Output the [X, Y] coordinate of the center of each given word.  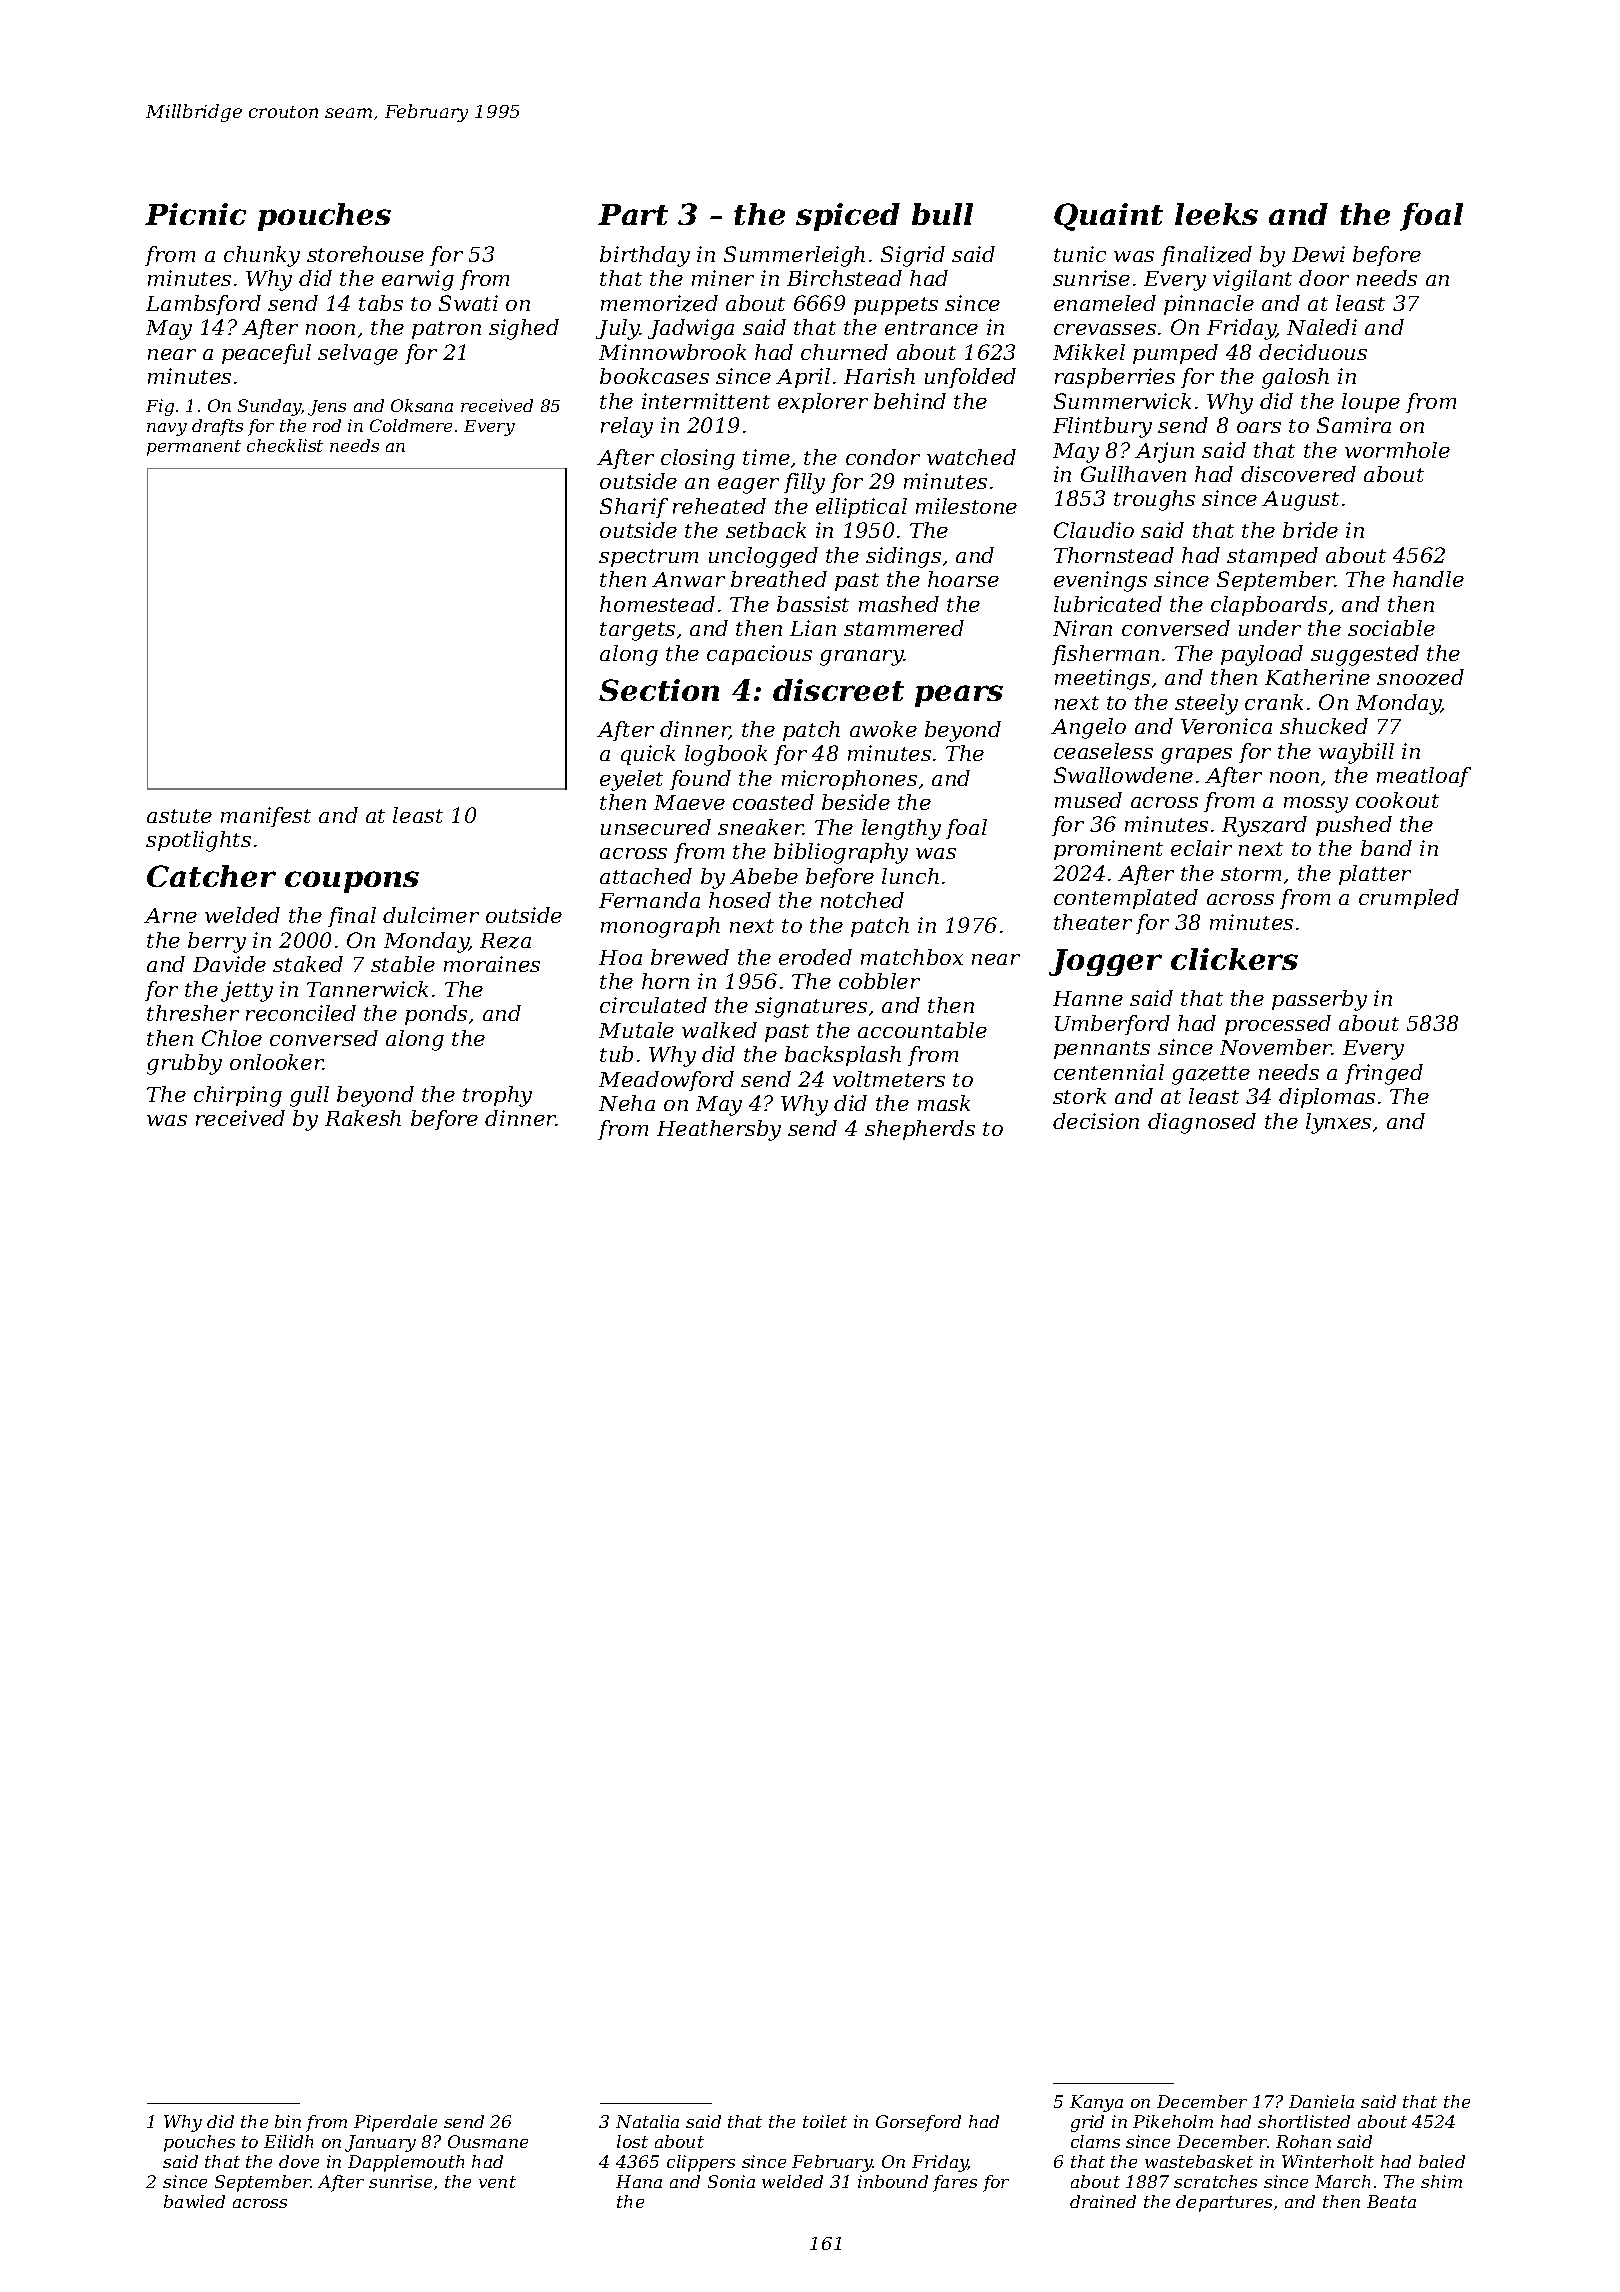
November [1276, 1047]
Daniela [1321, 2101]
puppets [896, 306]
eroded [815, 957]
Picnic [195, 214]
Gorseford [918, 2123]
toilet [825, 2121]
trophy [497, 1096]
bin [288, 2121]
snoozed [1420, 677]
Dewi [1318, 254]
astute [179, 816]
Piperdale [395, 2123]
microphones [849, 780]
